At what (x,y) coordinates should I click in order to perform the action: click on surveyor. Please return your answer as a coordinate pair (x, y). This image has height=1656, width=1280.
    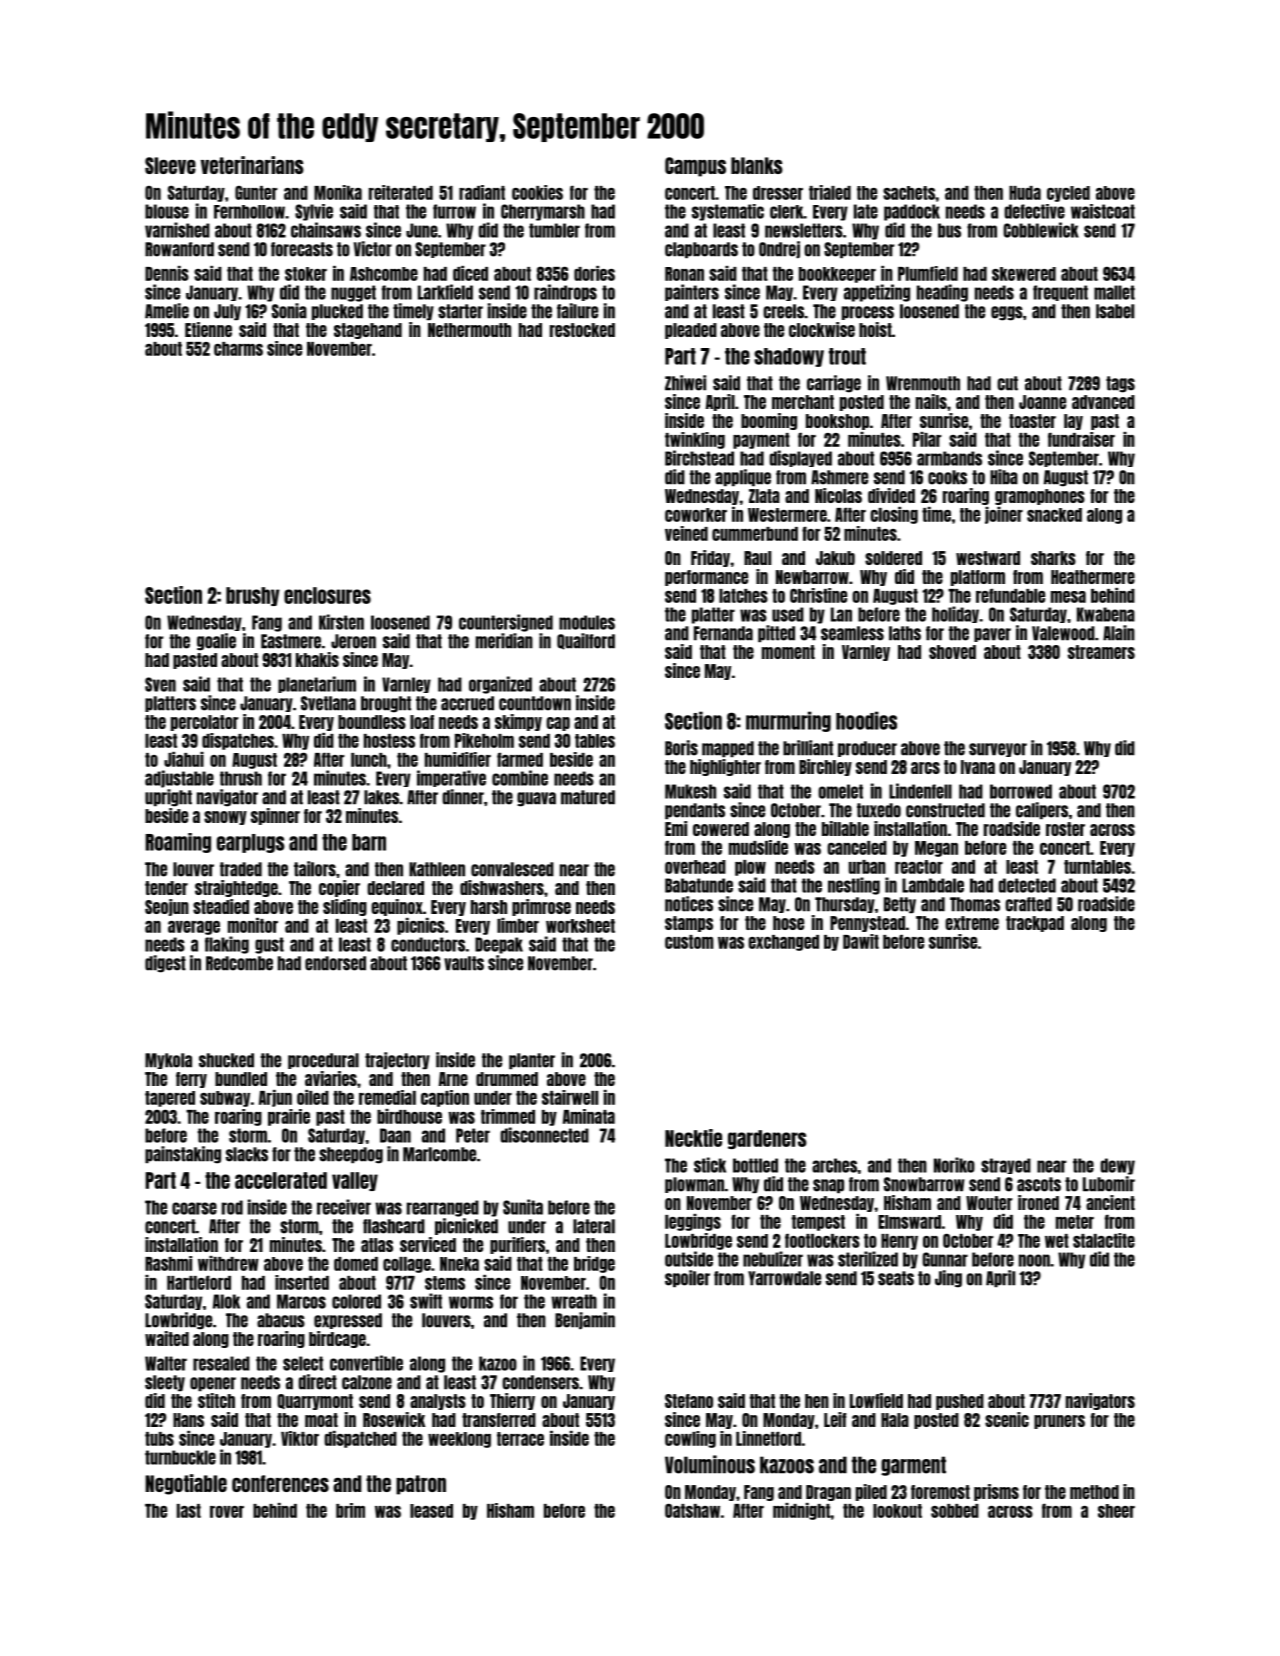
    Looking at the image, I should click on (998, 750).
